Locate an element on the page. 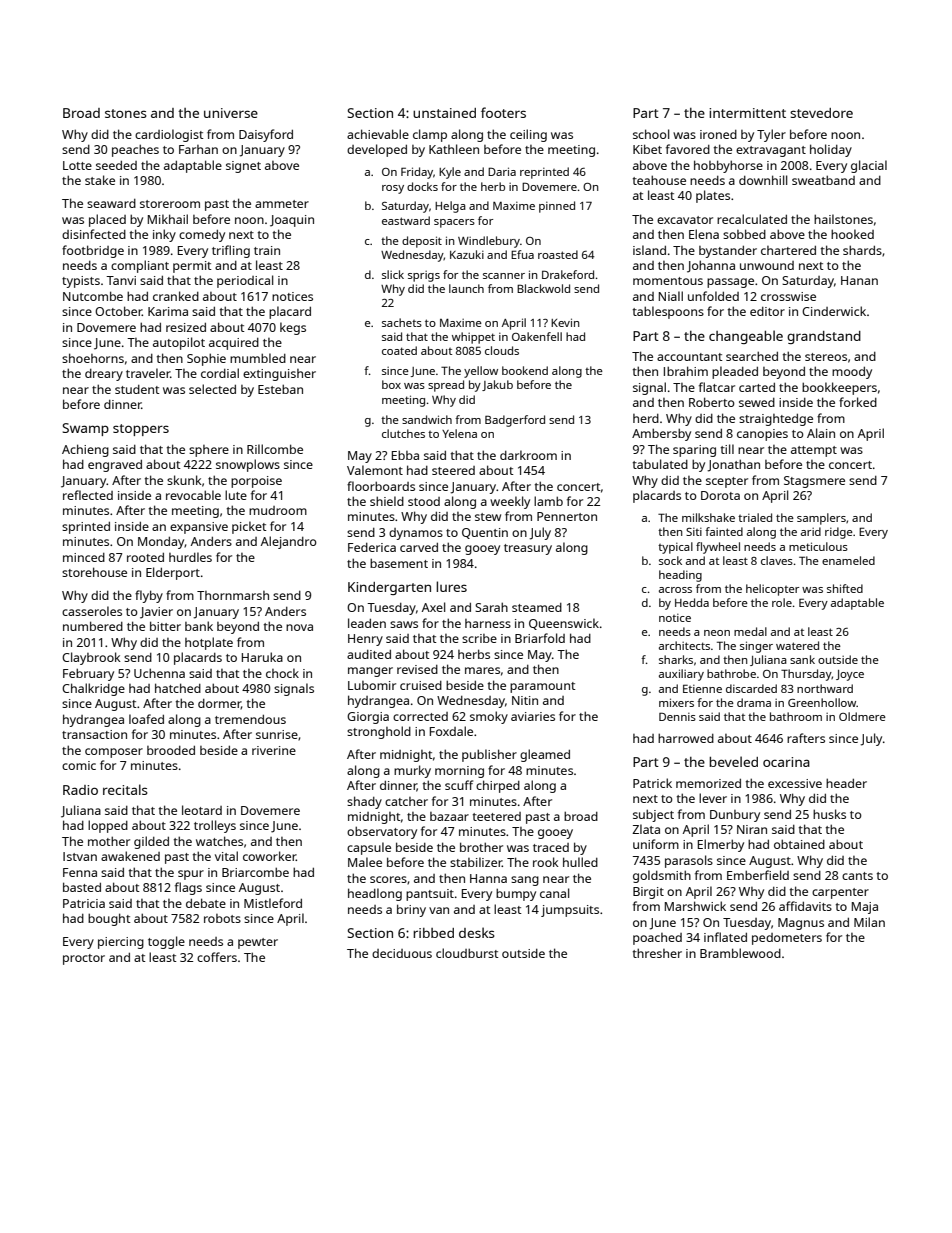 The image size is (952, 1233). ceiling is located at coordinates (528, 135).
